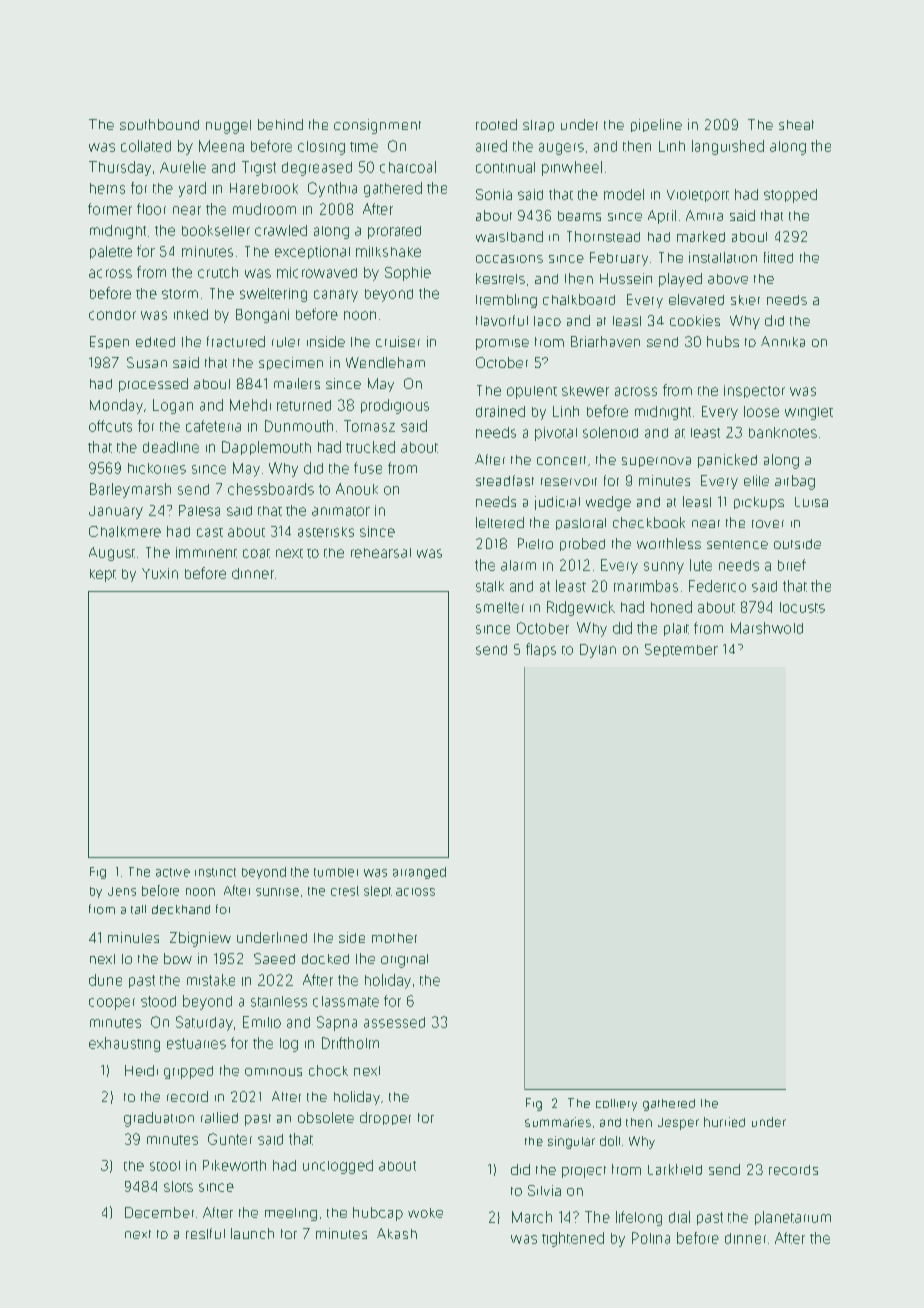 The image size is (924, 1308). What do you see at coordinates (368, 468) in the screenshot?
I see `fuse` at bounding box center [368, 468].
